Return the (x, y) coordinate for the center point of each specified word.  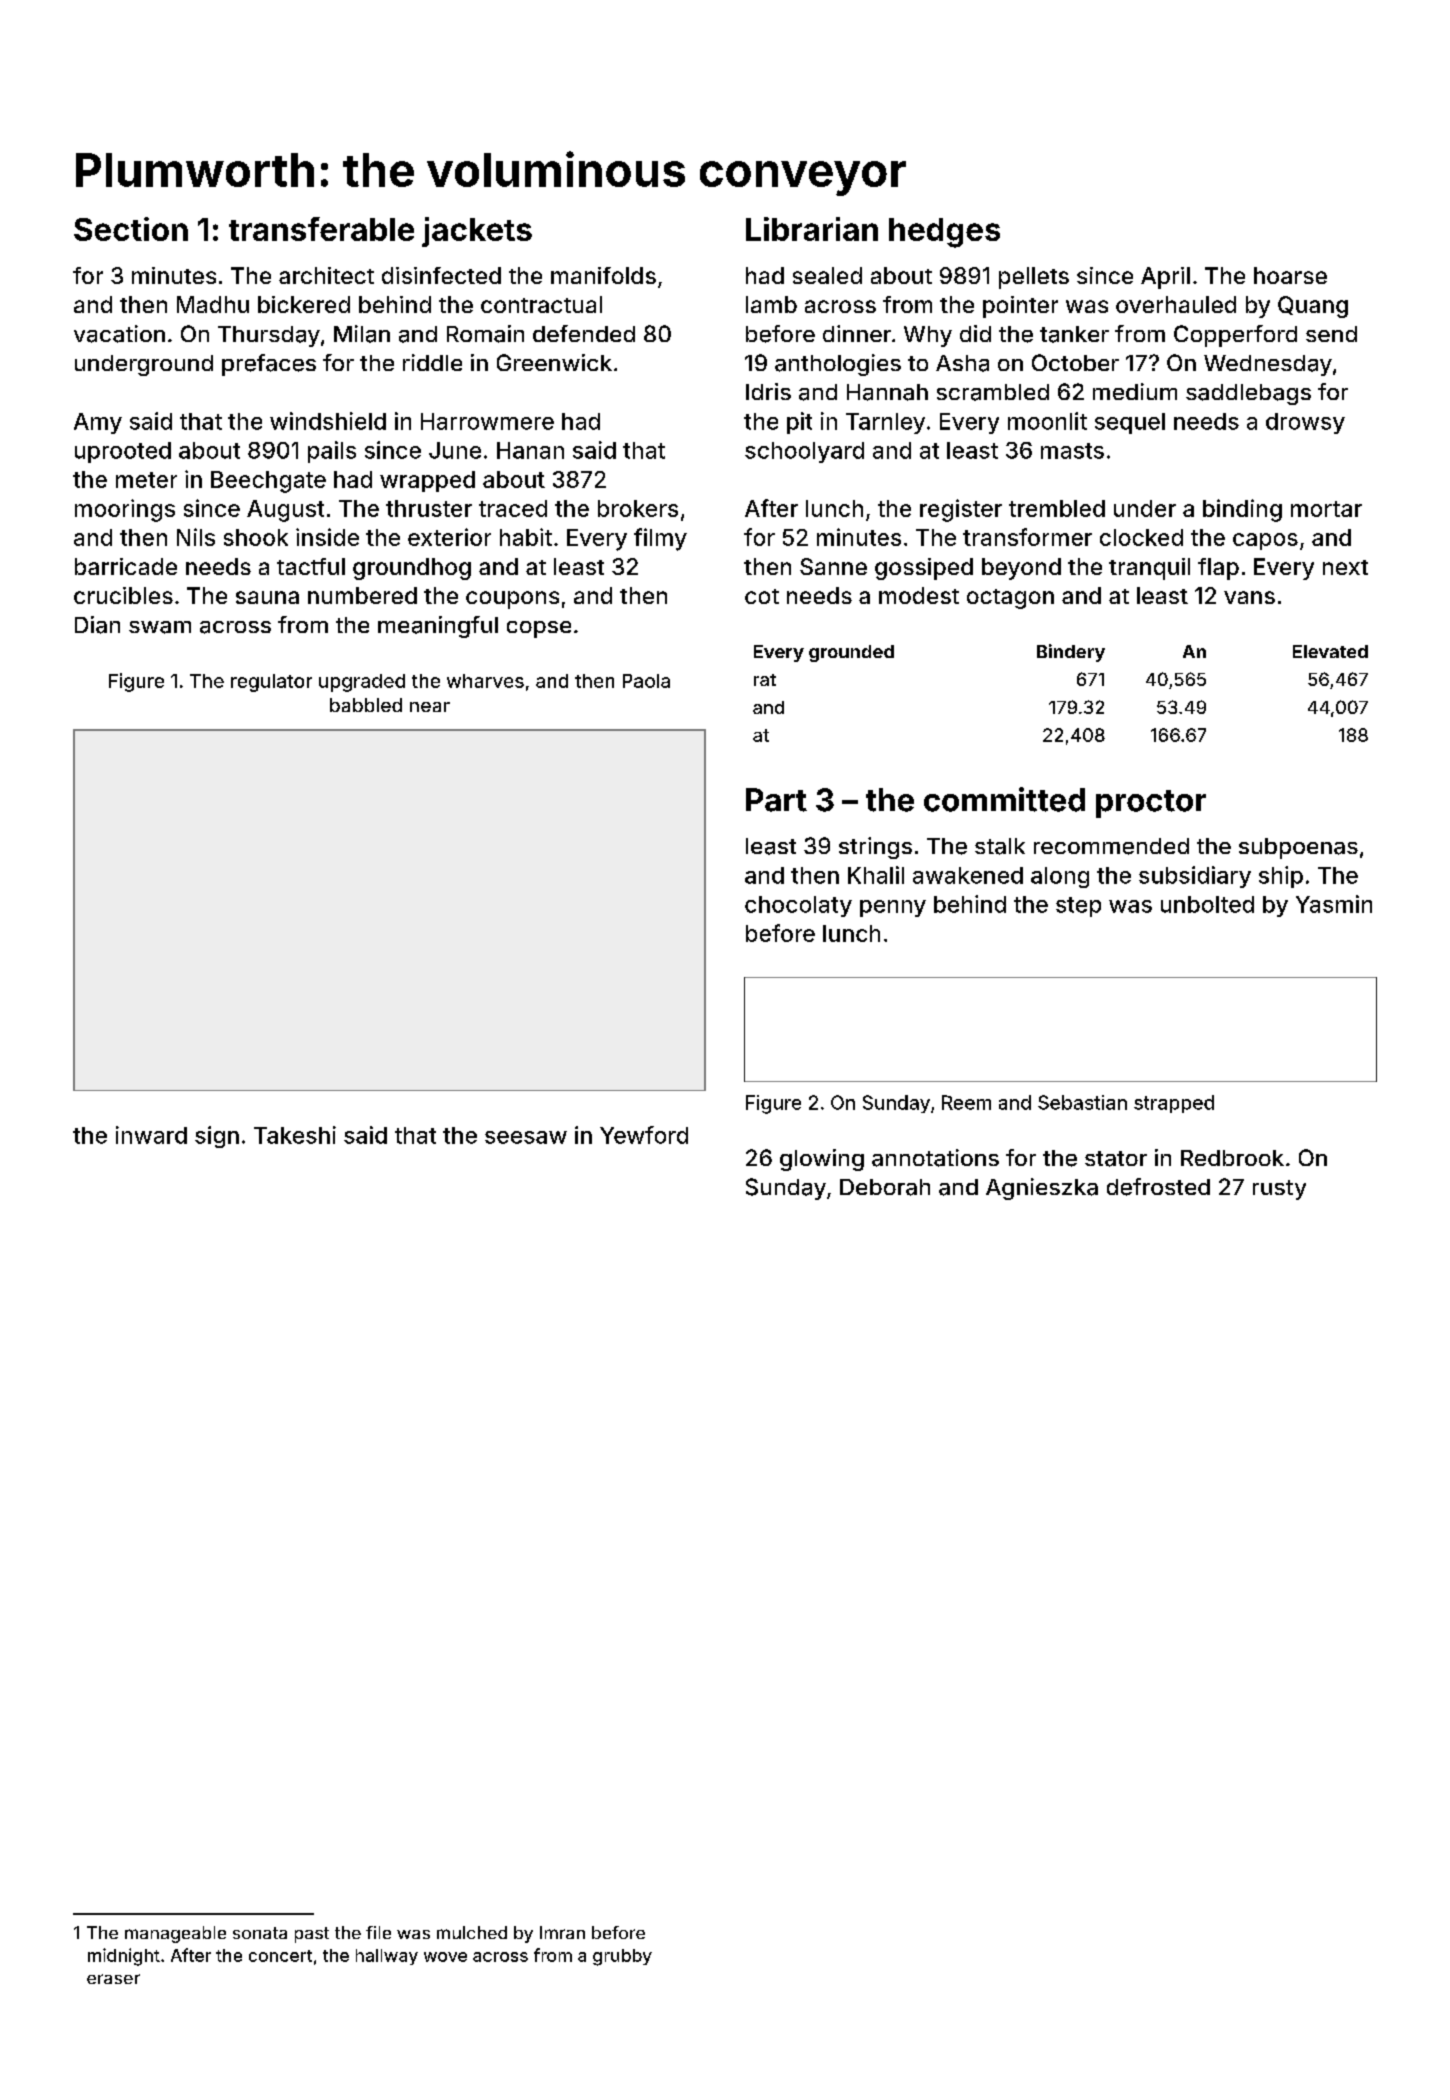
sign (217, 1137)
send (1331, 334)
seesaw (526, 1137)
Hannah (887, 392)
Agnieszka (1042, 1189)
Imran (562, 1932)
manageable (175, 1934)
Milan (362, 334)
